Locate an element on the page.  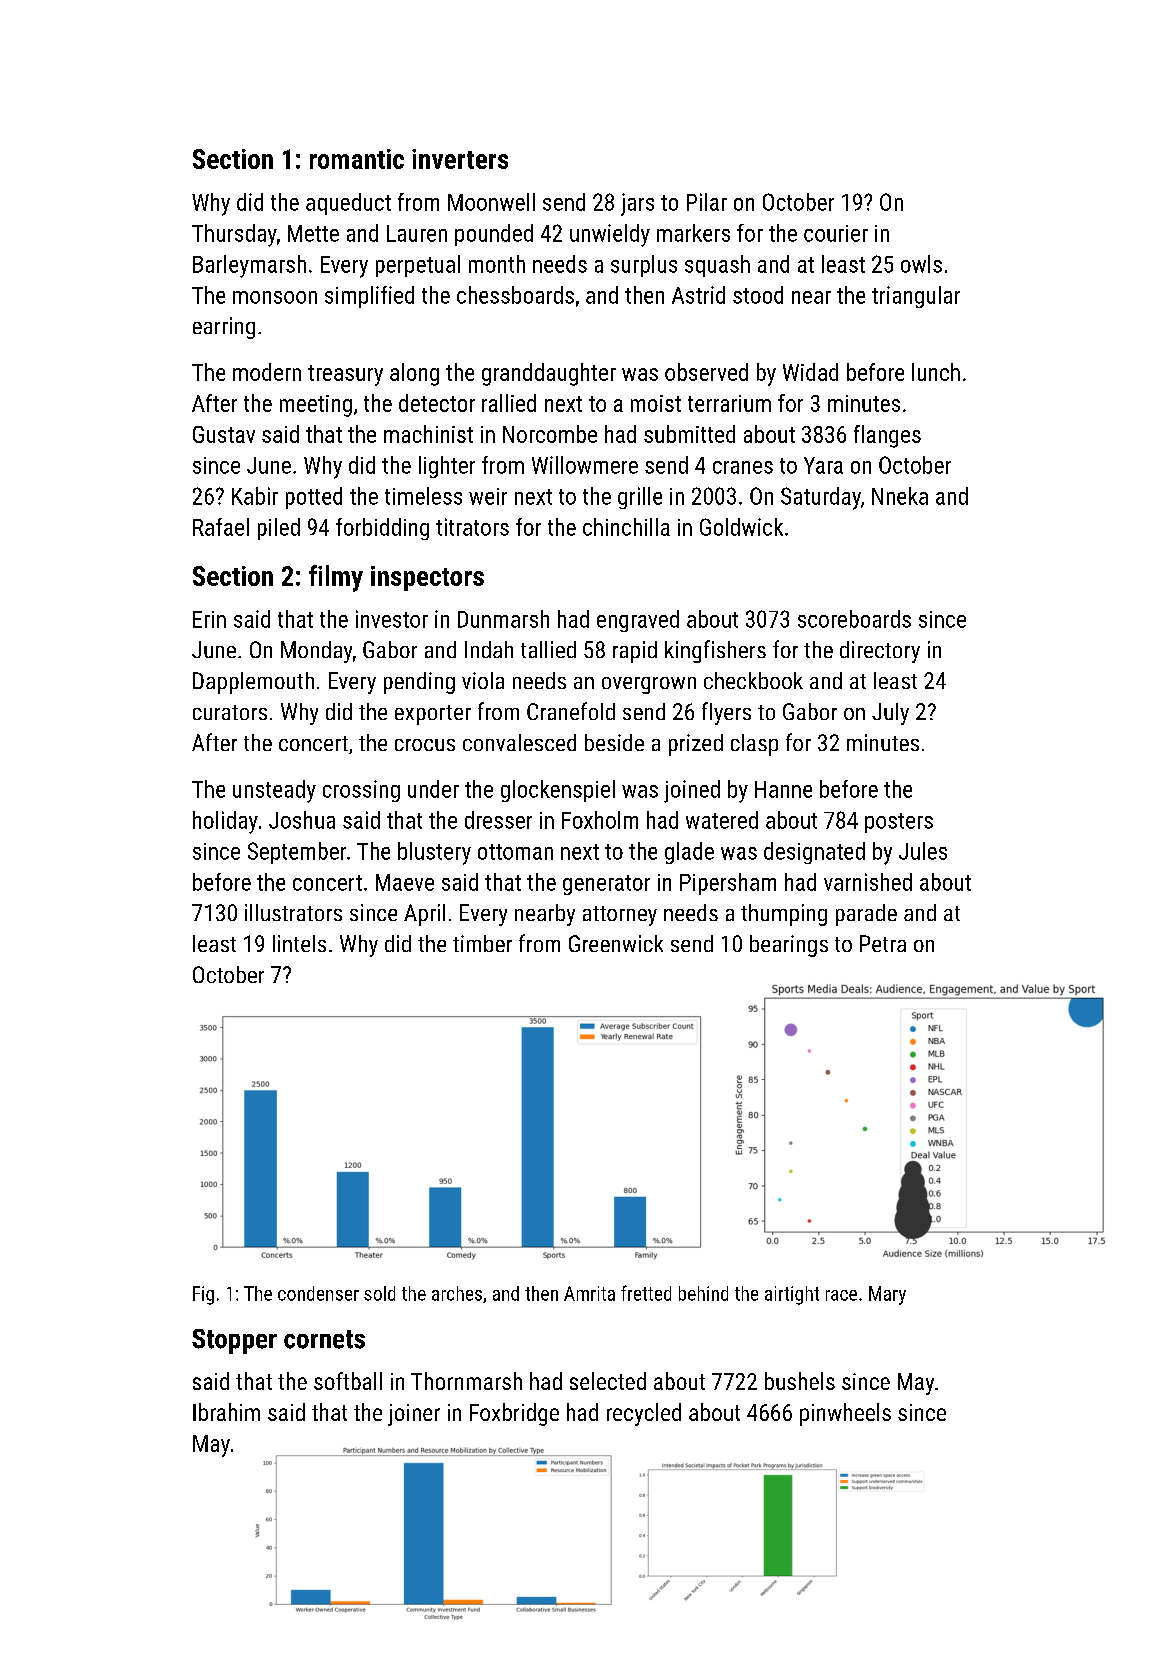
parade is located at coordinates (866, 915).
